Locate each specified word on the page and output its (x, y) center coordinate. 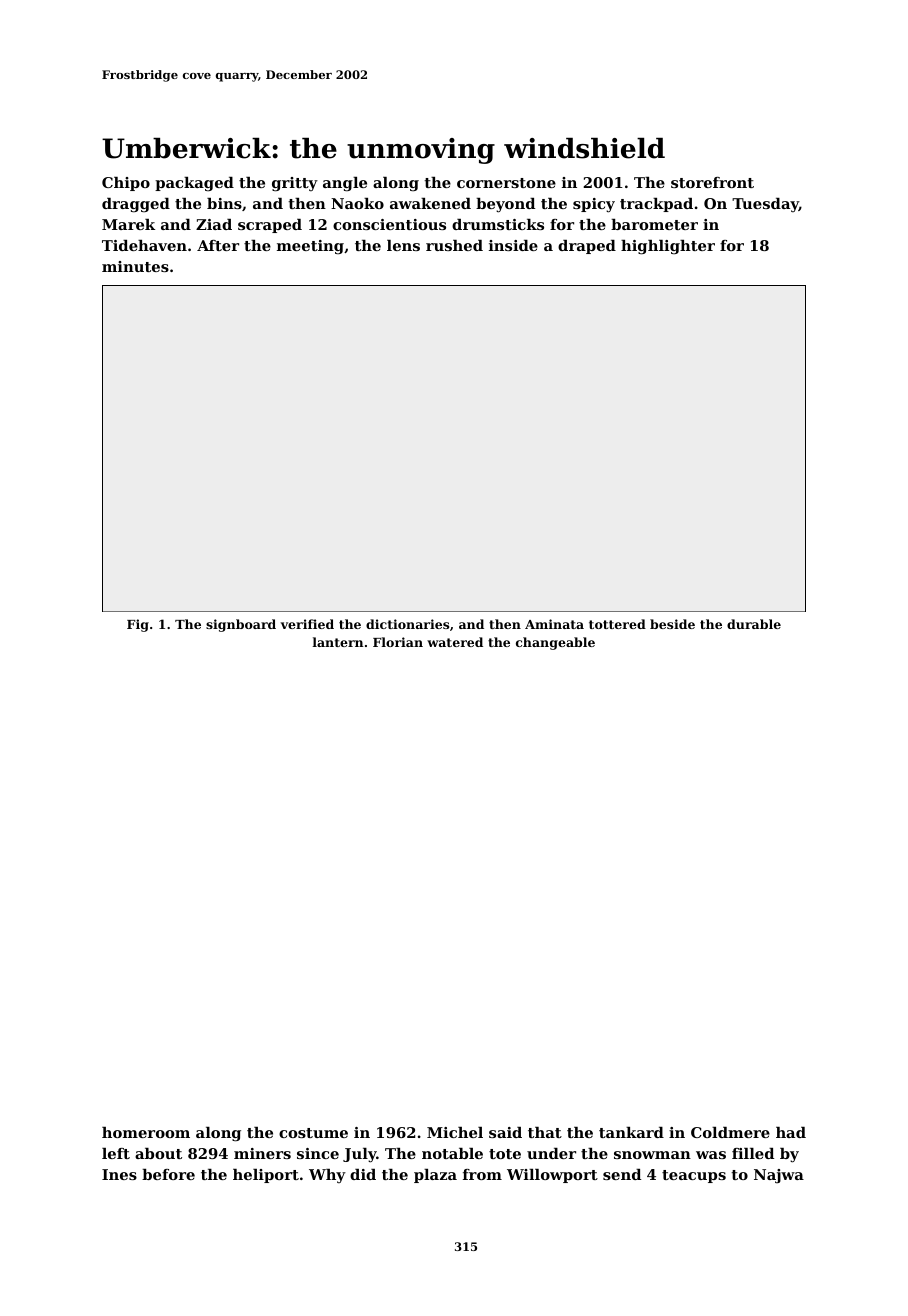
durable (754, 624)
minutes (135, 266)
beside (672, 624)
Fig (138, 625)
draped (587, 247)
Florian (398, 642)
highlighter (668, 247)
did (363, 1174)
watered (455, 642)
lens (403, 245)
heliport (266, 1176)
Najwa (779, 1176)
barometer (654, 224)
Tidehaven (144, 245)
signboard (241, 625)
